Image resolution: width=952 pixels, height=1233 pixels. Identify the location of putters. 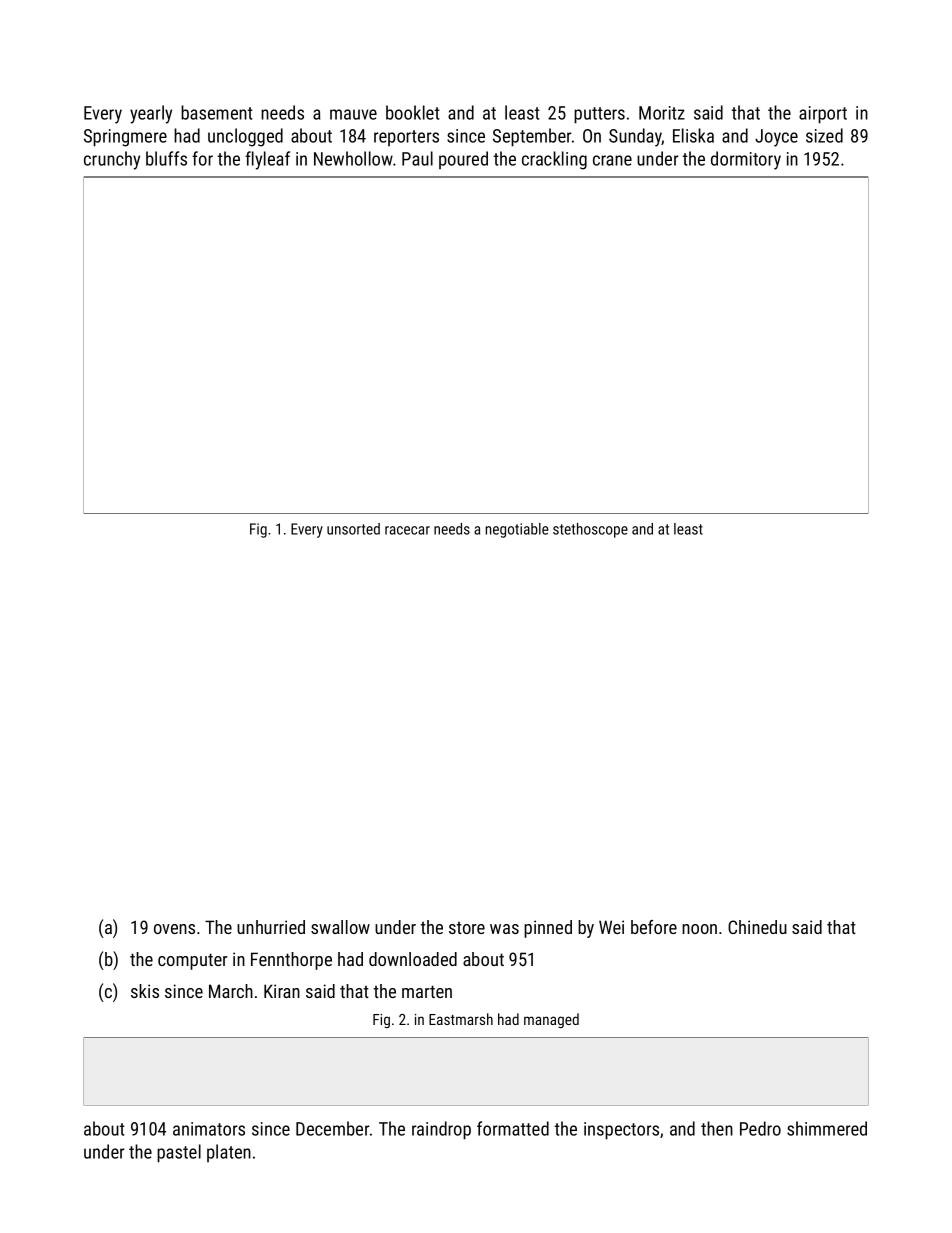
(599, 115).
